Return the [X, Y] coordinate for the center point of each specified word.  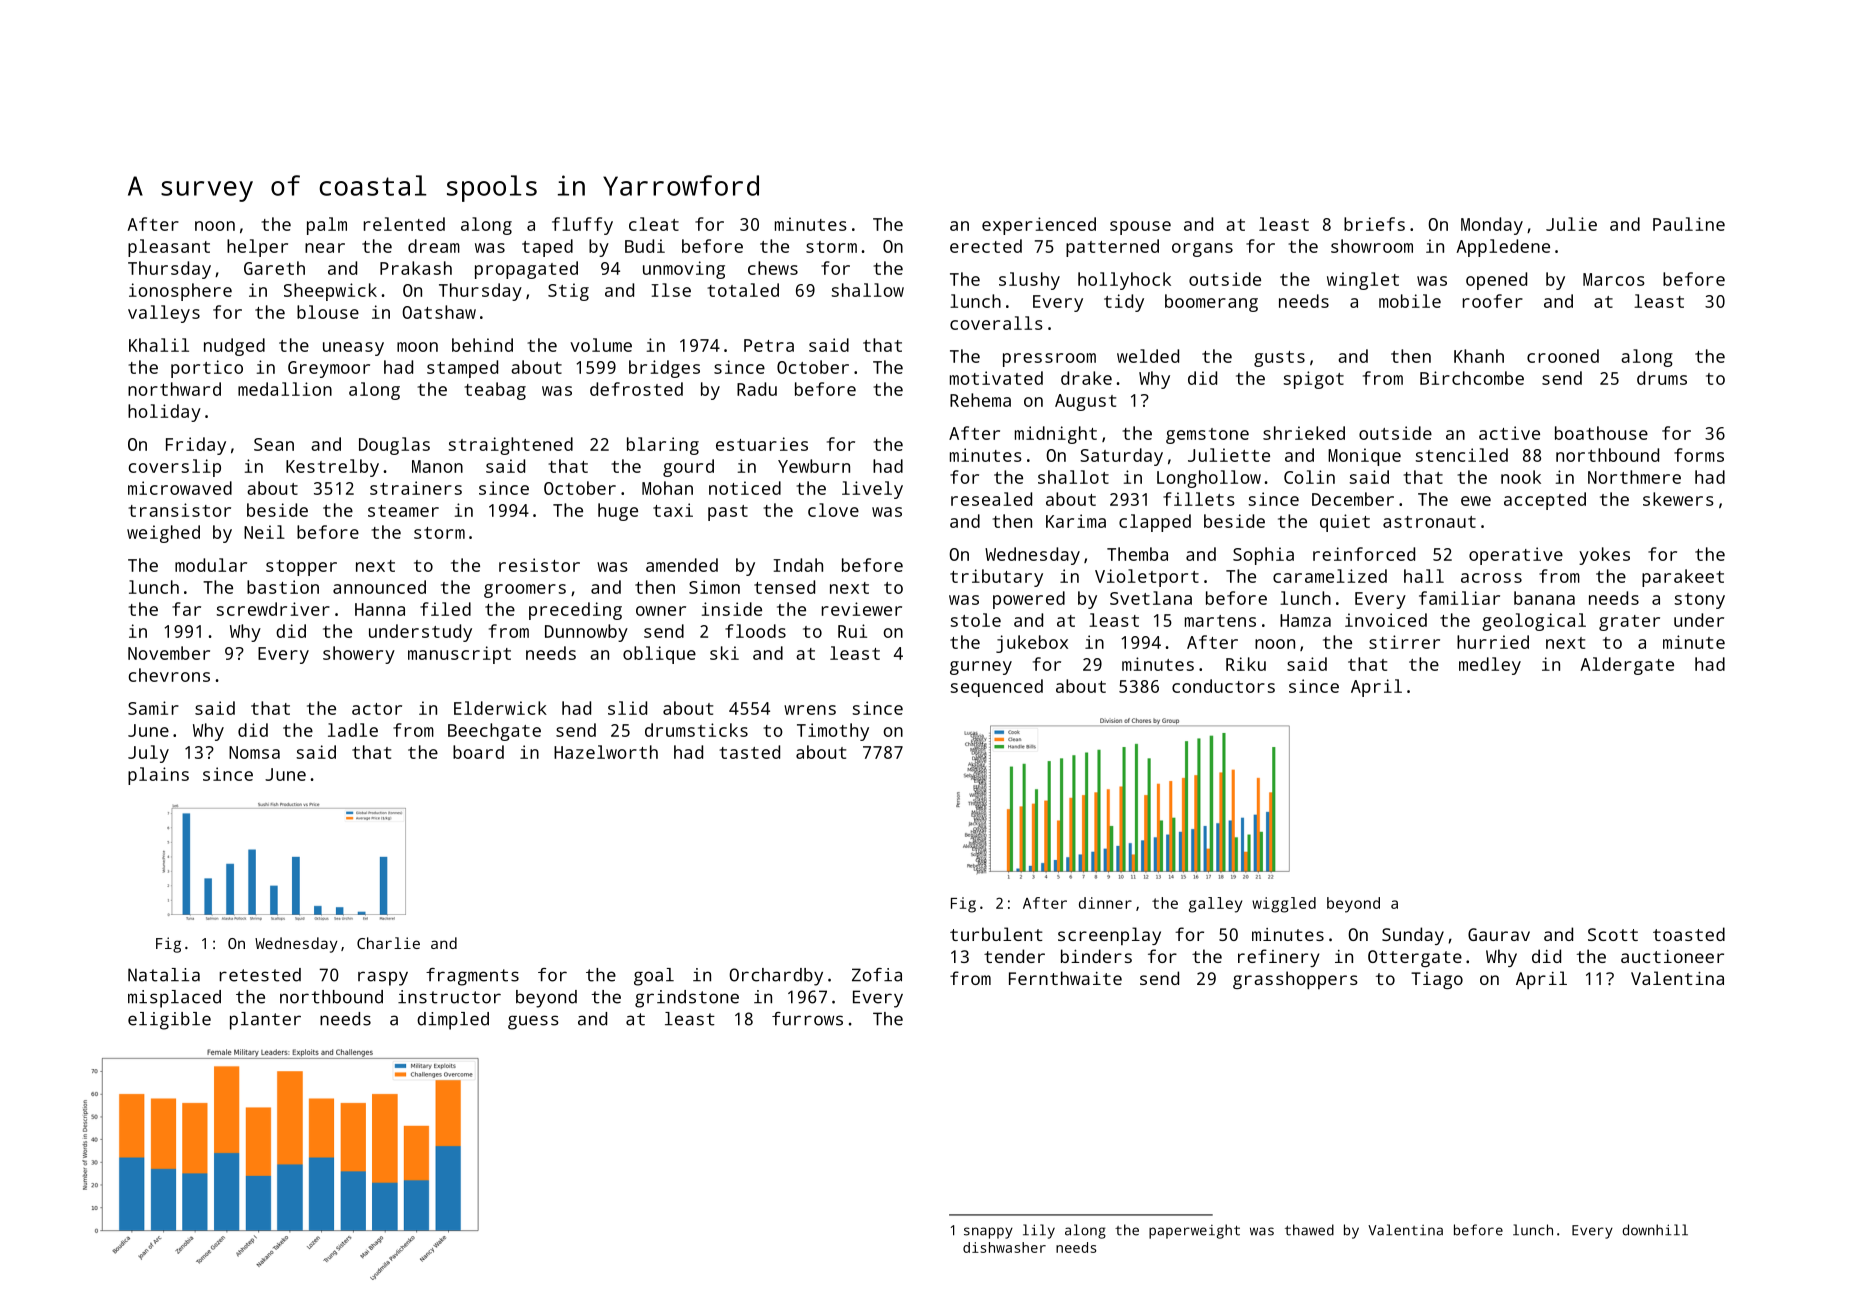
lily [1039, 1231]
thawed [1309, 1230]
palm [327, 226]
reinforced [1364, 554]
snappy [988, 1233]
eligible [169, 1021]
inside [732, 609]
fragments [472, 977]
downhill [1655, 1230]
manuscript [459, 655]
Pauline [1689, 224]
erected [986, 246]
